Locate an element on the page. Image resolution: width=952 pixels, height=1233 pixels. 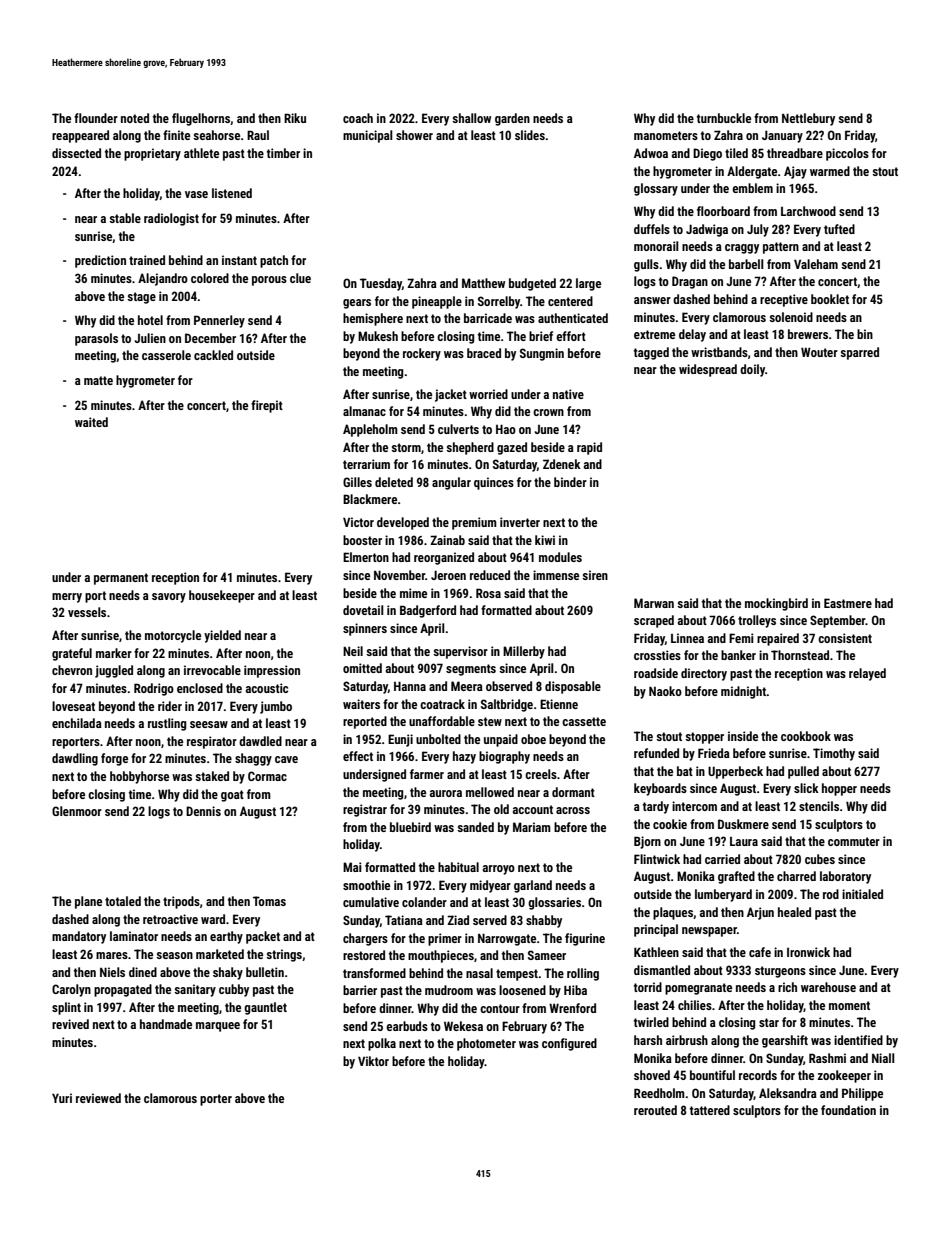
coach is located at coordinates (358, 118).
